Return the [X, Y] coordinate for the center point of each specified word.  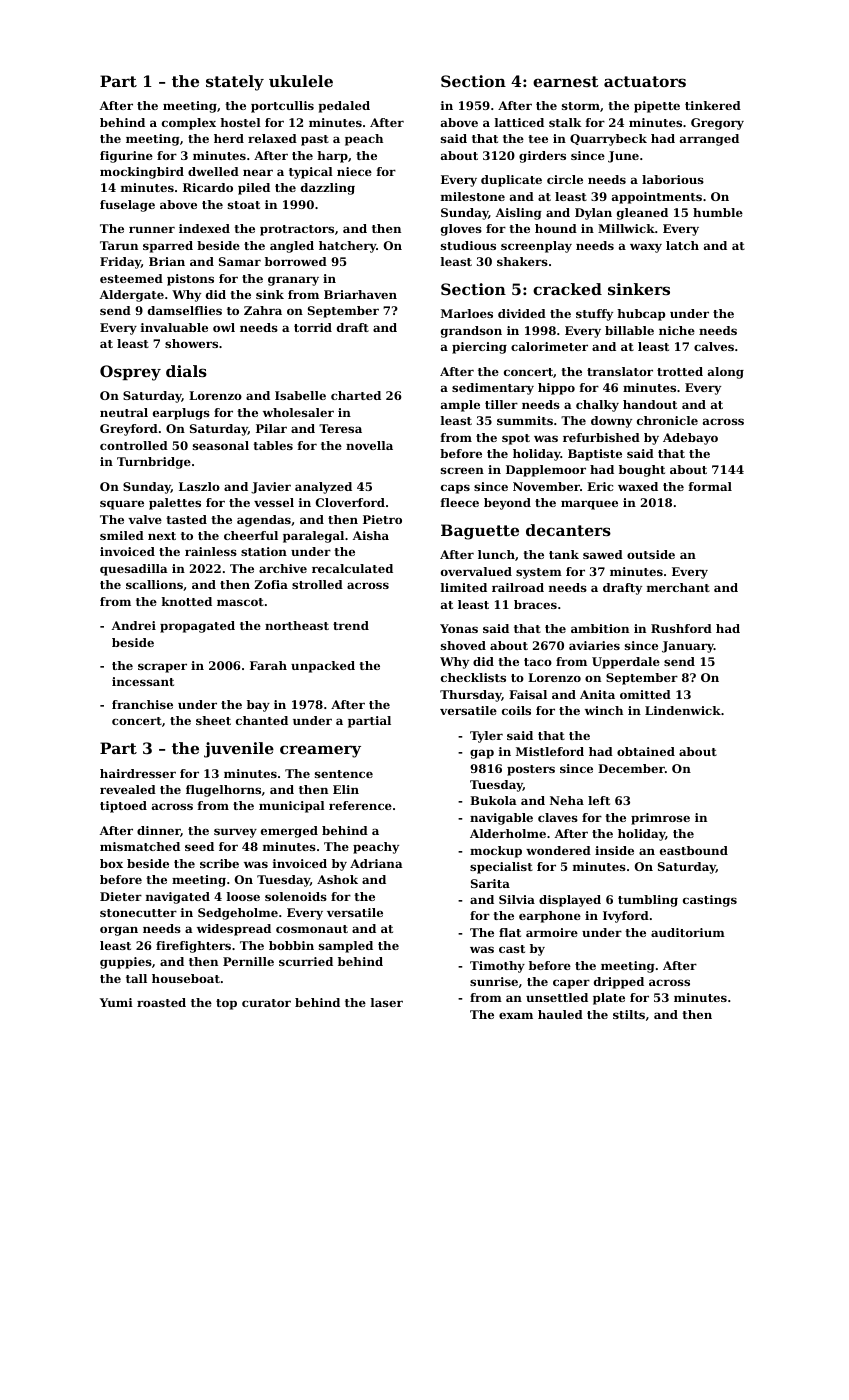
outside [651, 554]
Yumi [116, 1002]
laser [387, 1002]
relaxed [272, 138]
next [162, 536]
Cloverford [350, 502]
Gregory [717, 124]
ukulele [301, 81]
